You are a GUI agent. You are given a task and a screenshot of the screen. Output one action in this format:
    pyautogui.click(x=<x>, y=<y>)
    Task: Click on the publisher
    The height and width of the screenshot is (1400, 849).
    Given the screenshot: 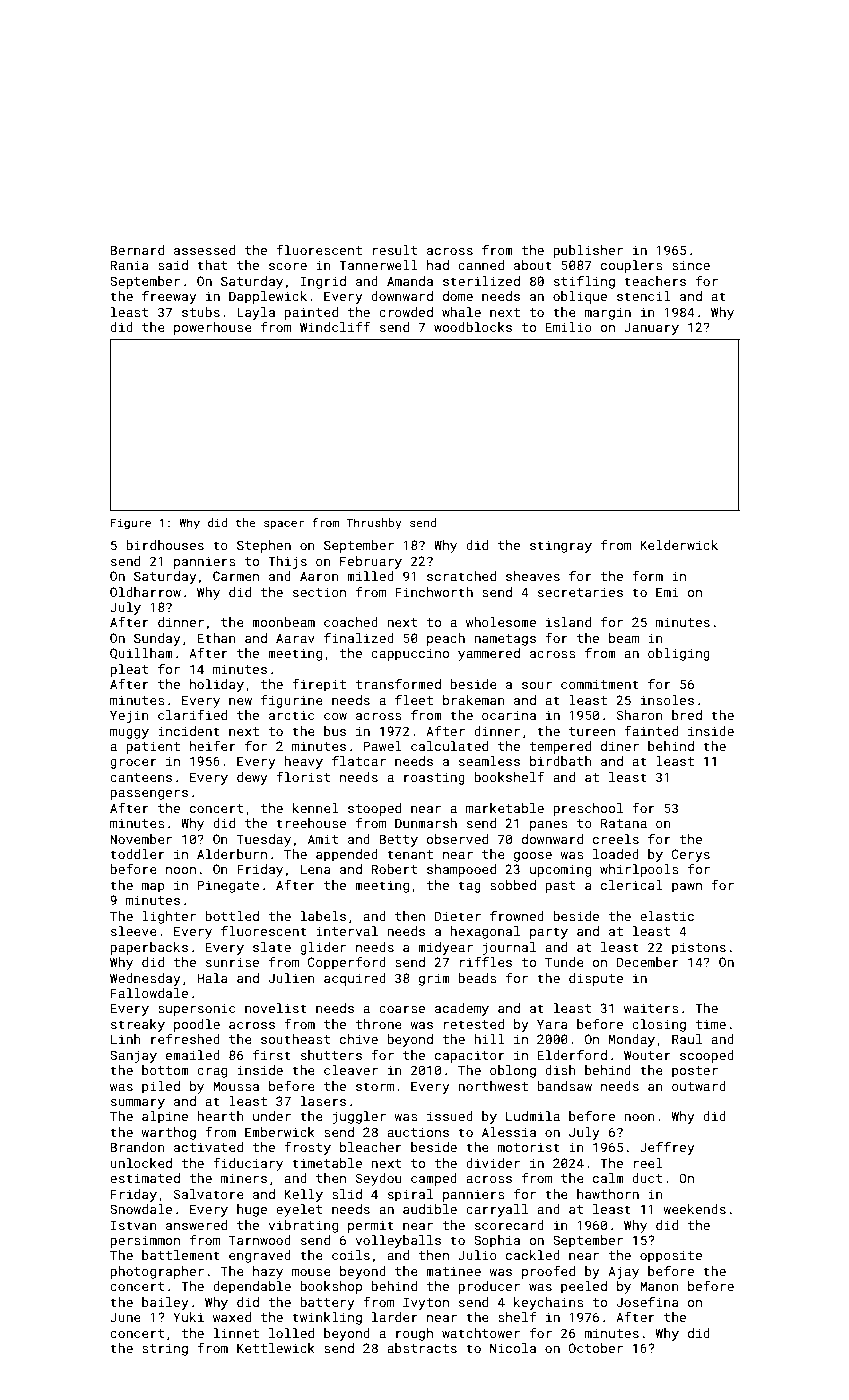 What is the action you would take?
    pyautogui.click(x=588, y=251)
